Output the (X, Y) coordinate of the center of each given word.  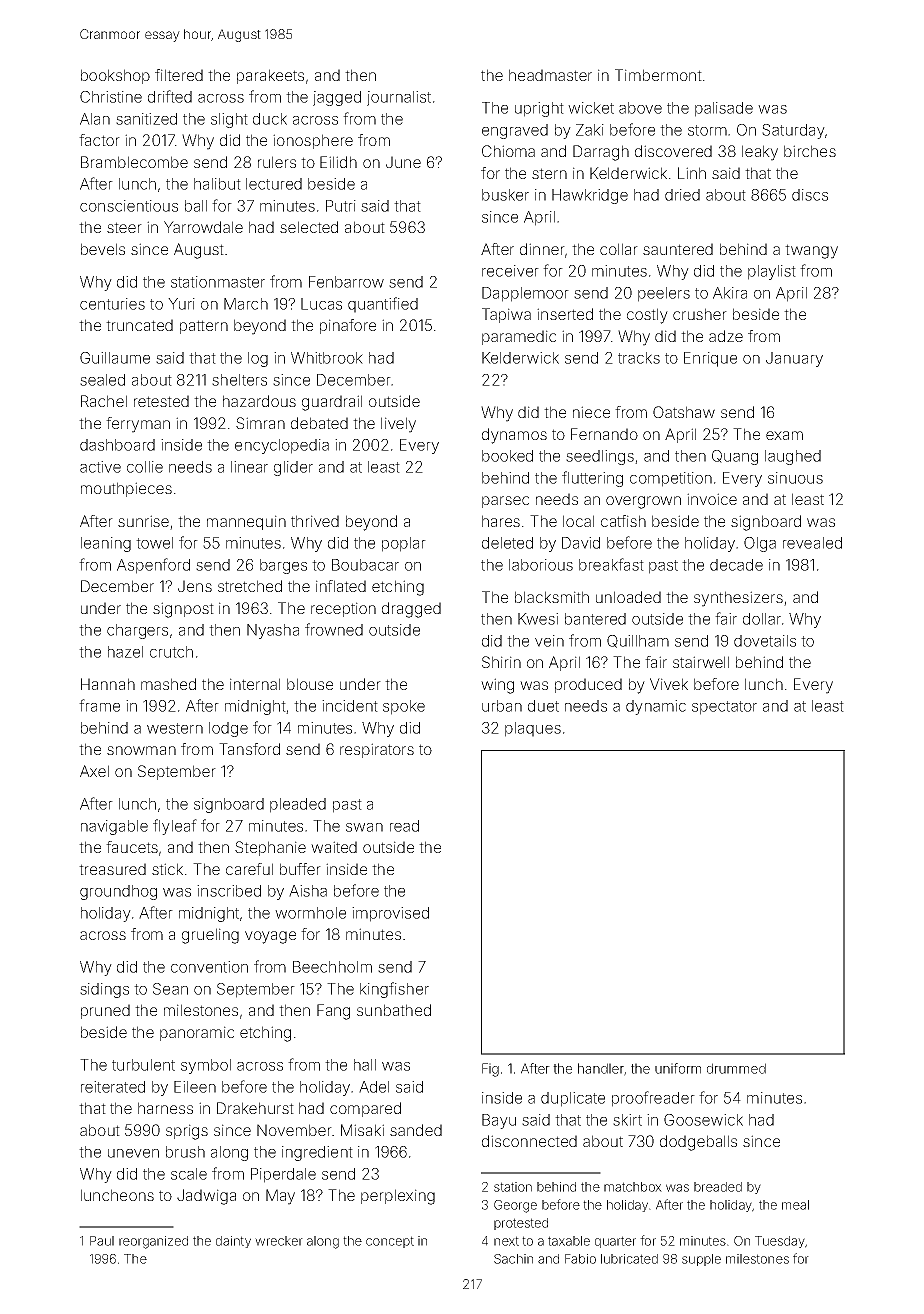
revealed (812, 543)
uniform (678, 1068)
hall (365, 1065)
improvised (390, 914)
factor (99, 140)
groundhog (118, 892)
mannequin (246, 522)
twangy (811, 251)
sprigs (187, 1132)
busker (505, 195)
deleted (507, 543)
